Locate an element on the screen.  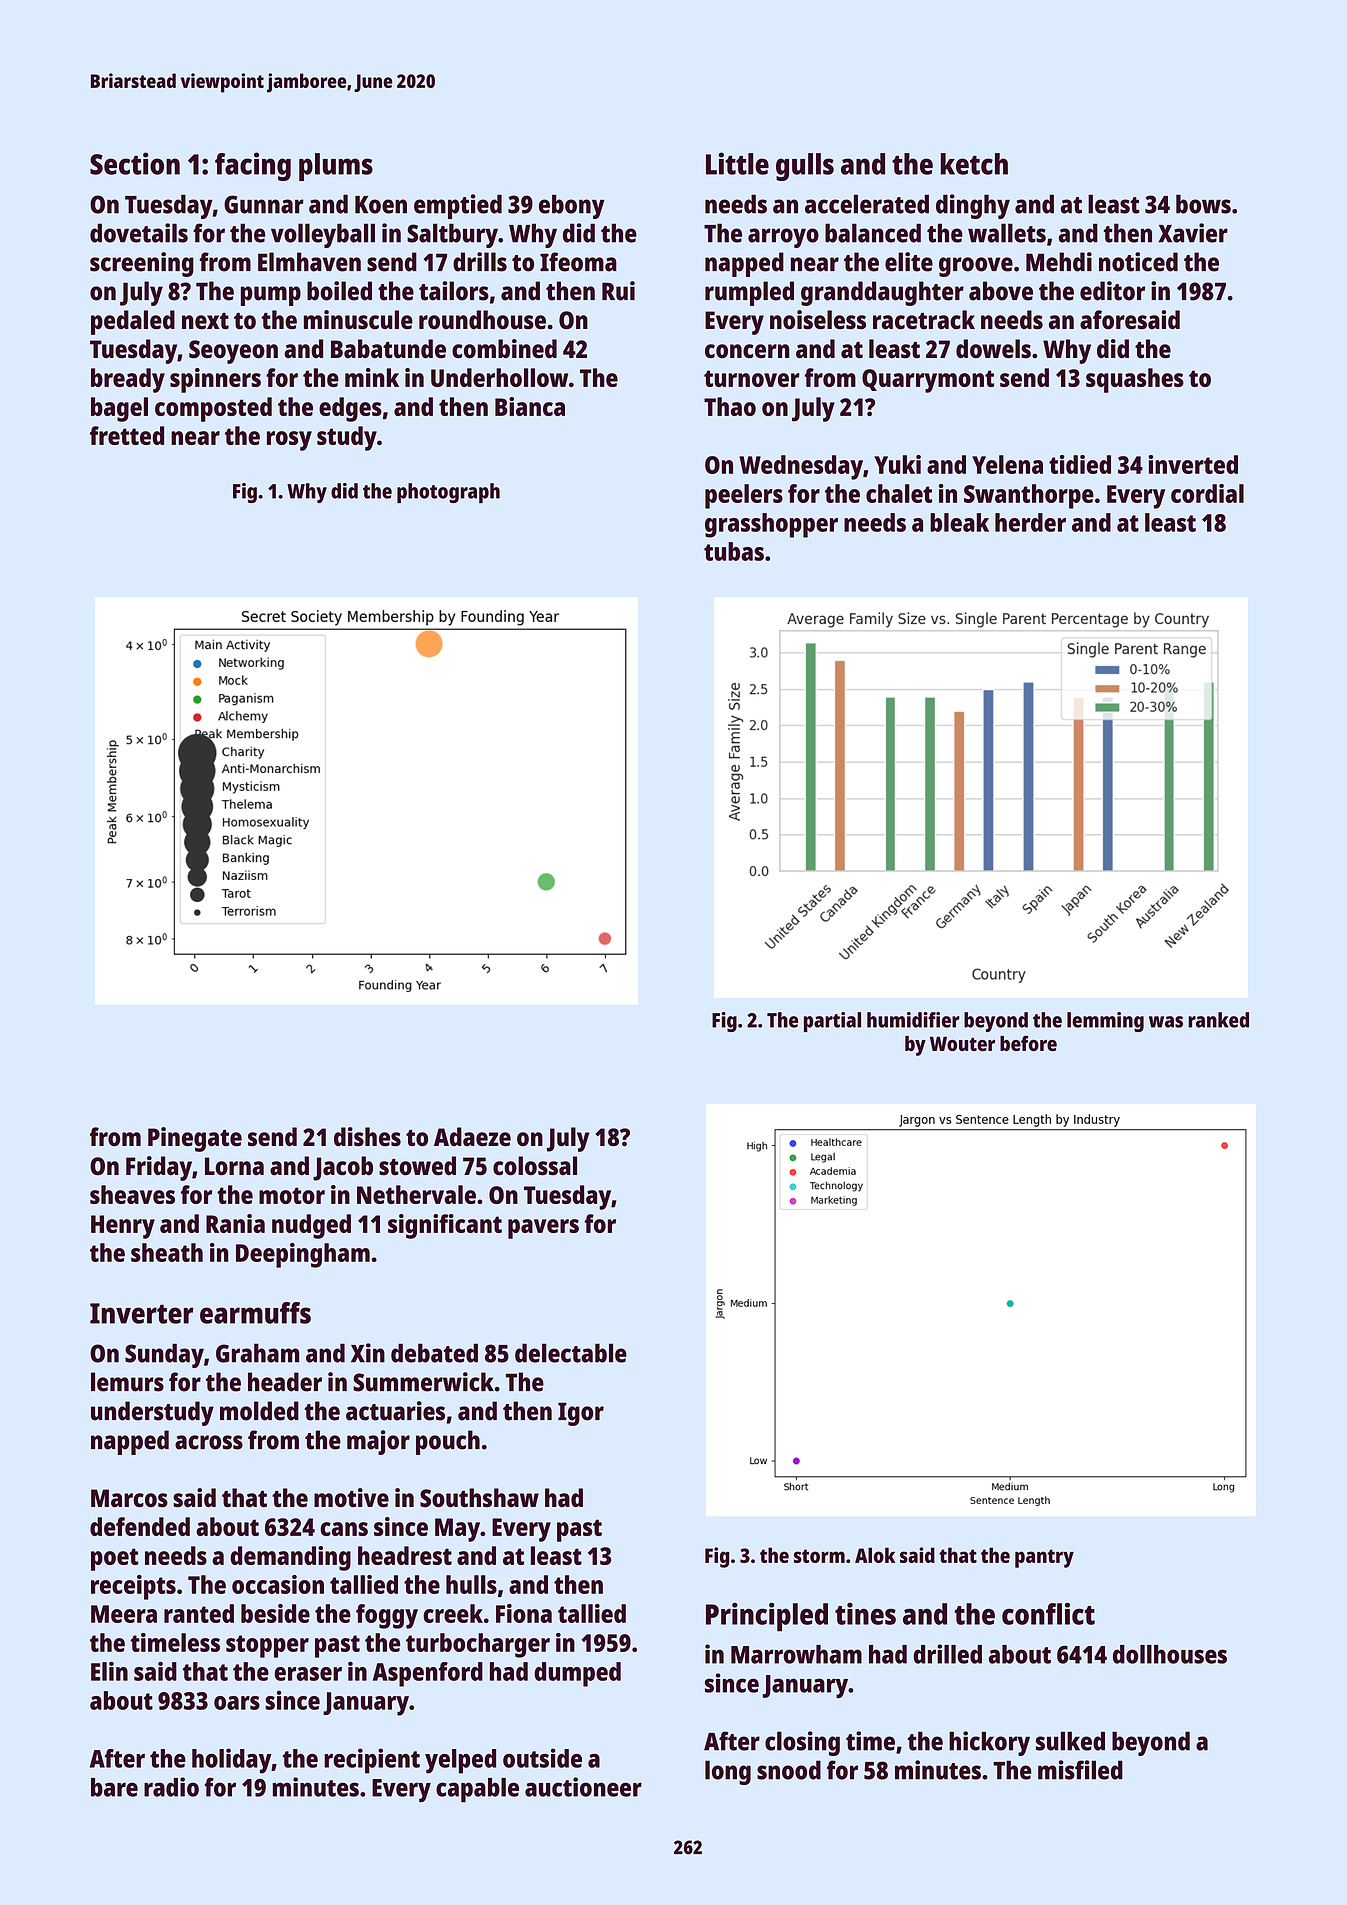
lemurs is located at coordinates (127, 1382).
